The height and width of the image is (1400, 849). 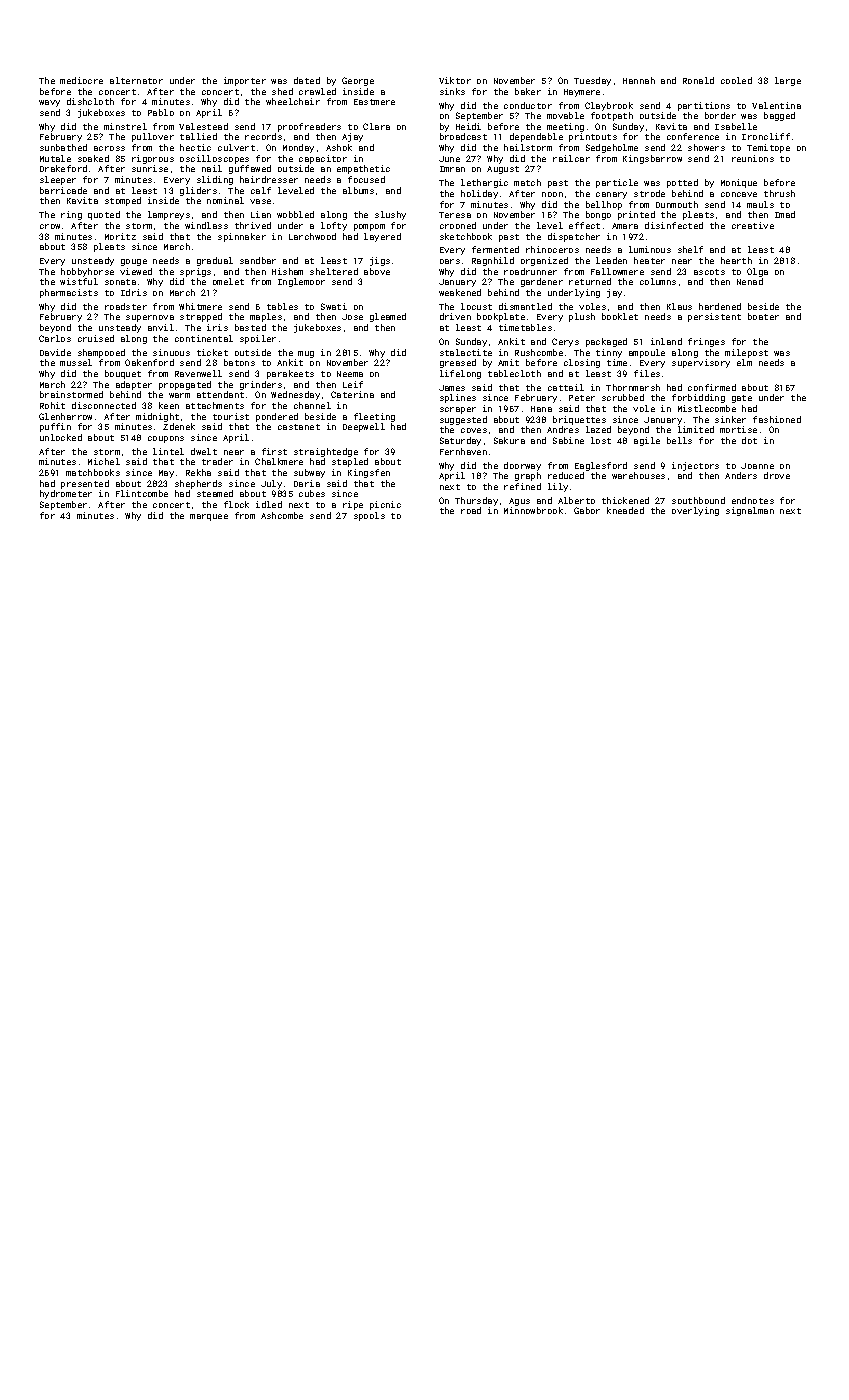 What do you see at coordinates (701, 363) in the image?
I see `supervisory` at bounding box center [701, 363].
